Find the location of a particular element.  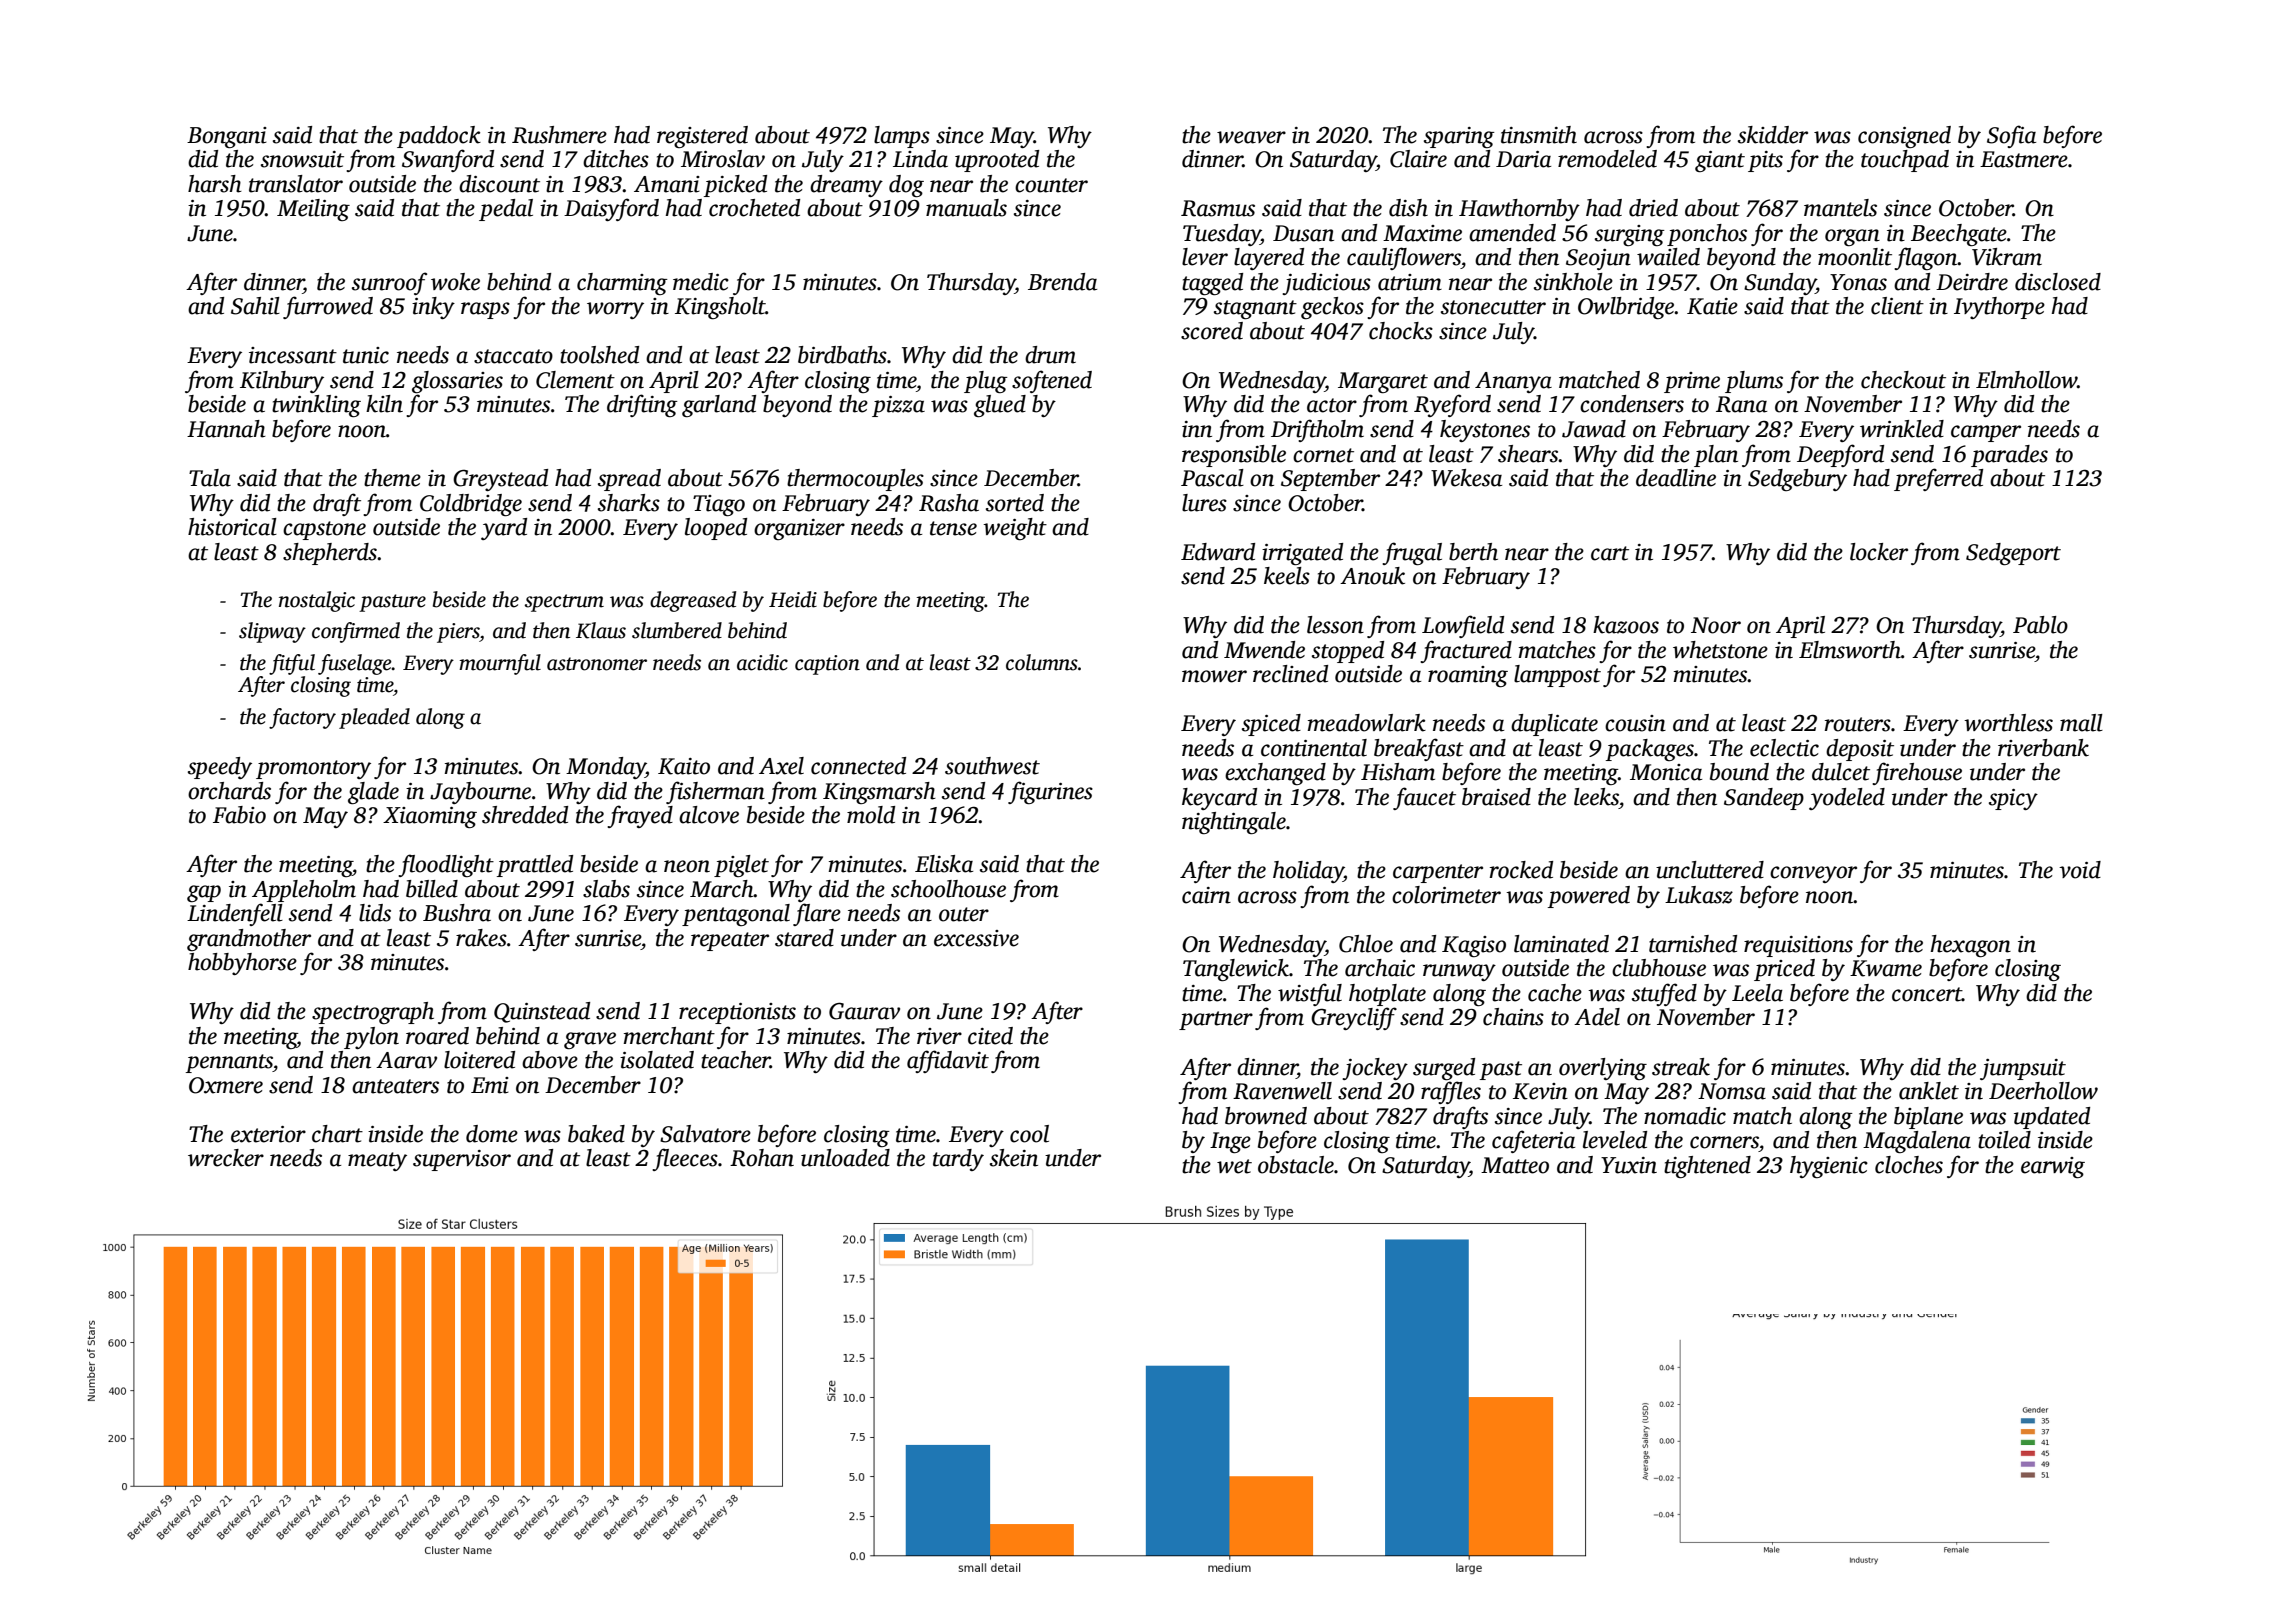

consigned is located at coordinates (1904, 137).
